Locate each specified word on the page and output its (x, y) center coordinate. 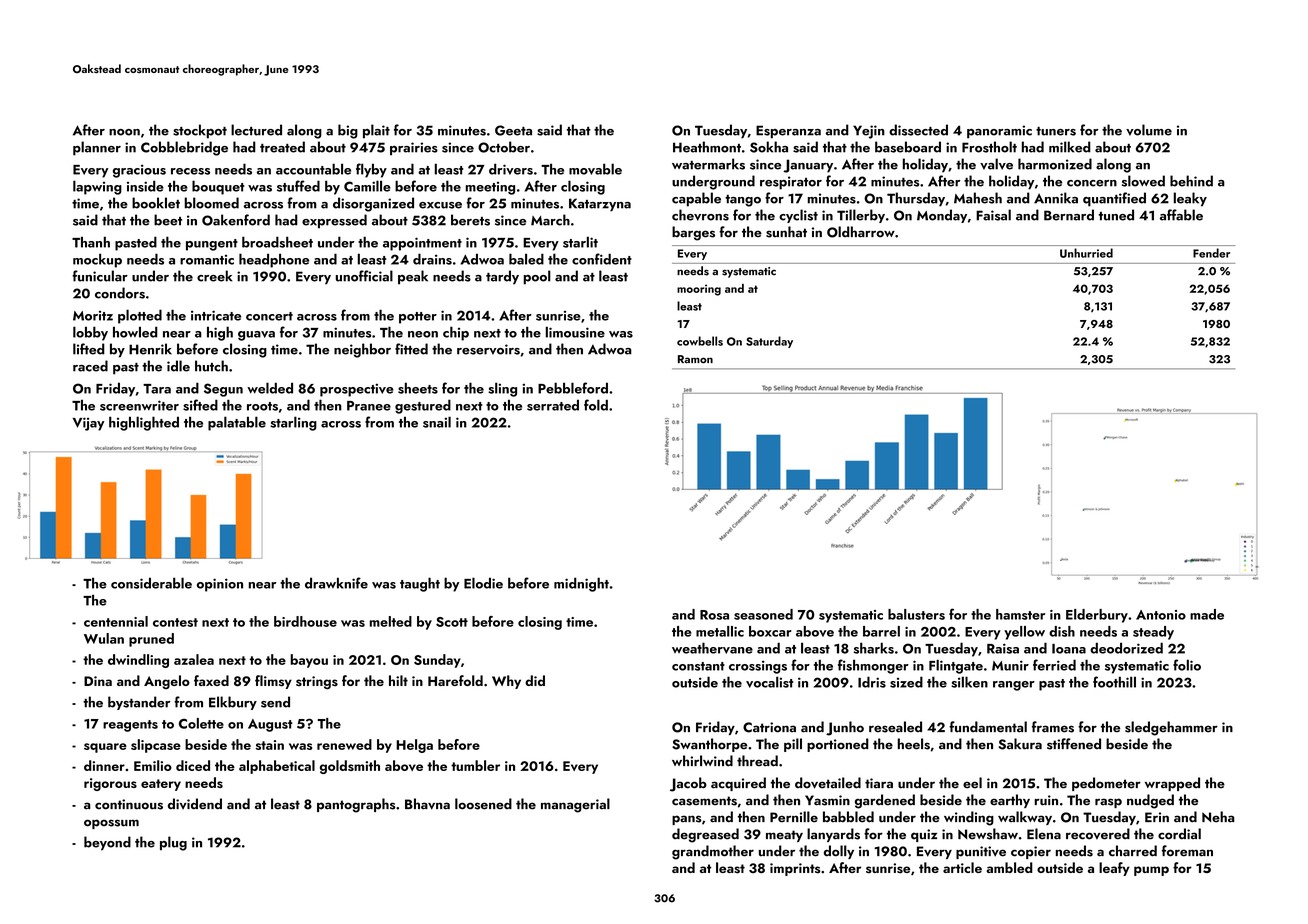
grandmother (713, 852)
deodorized (1126, 648)
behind (1191, 181)
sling (502, 389)
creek (214, 276)
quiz (924, 835)
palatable (237, 423)
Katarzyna (600, 205)
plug (173, 843)
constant (698, 666)
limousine (575, 332)
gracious (139, 171)
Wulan (104, 638)
